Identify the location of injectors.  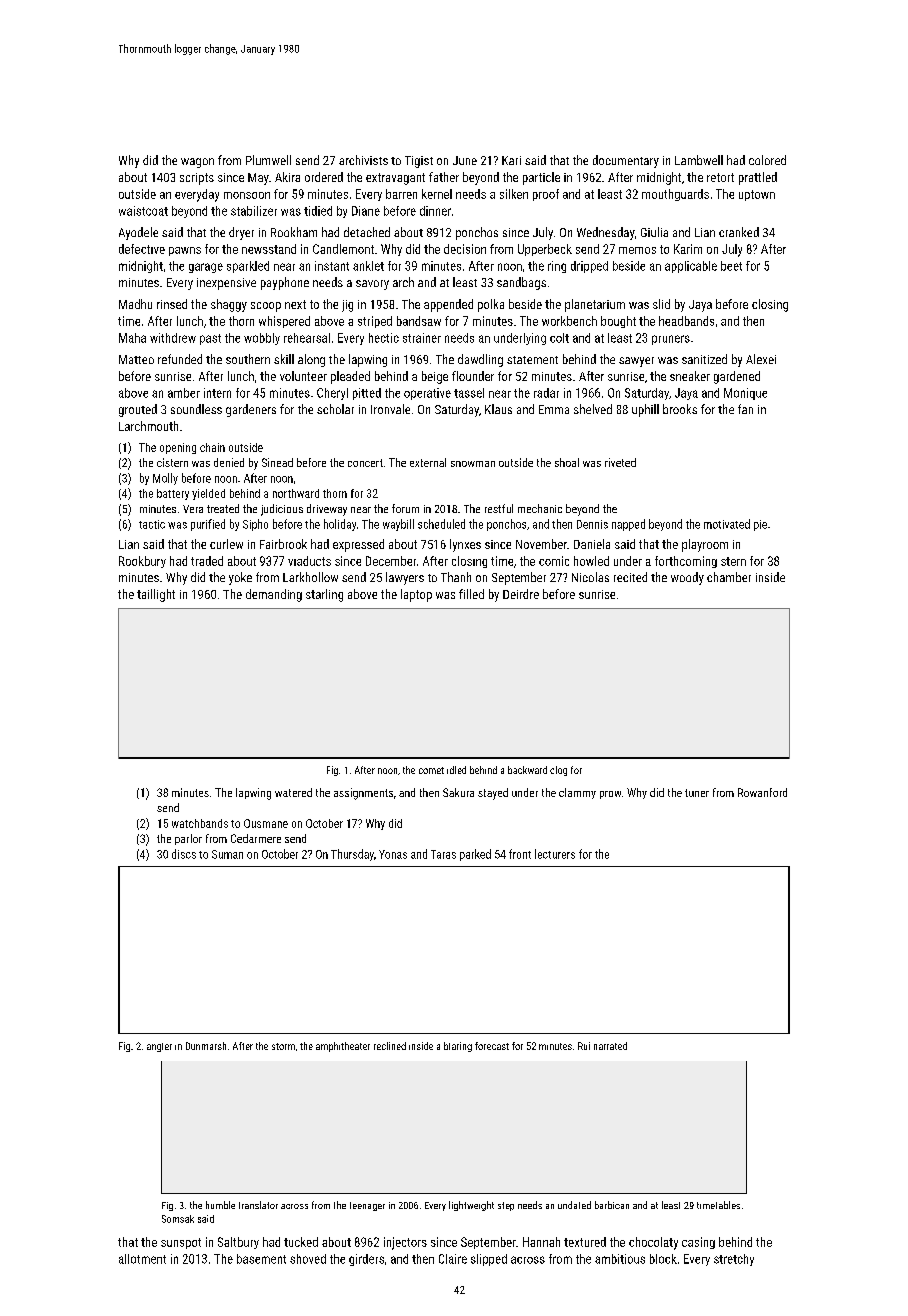
(405, 1243).
